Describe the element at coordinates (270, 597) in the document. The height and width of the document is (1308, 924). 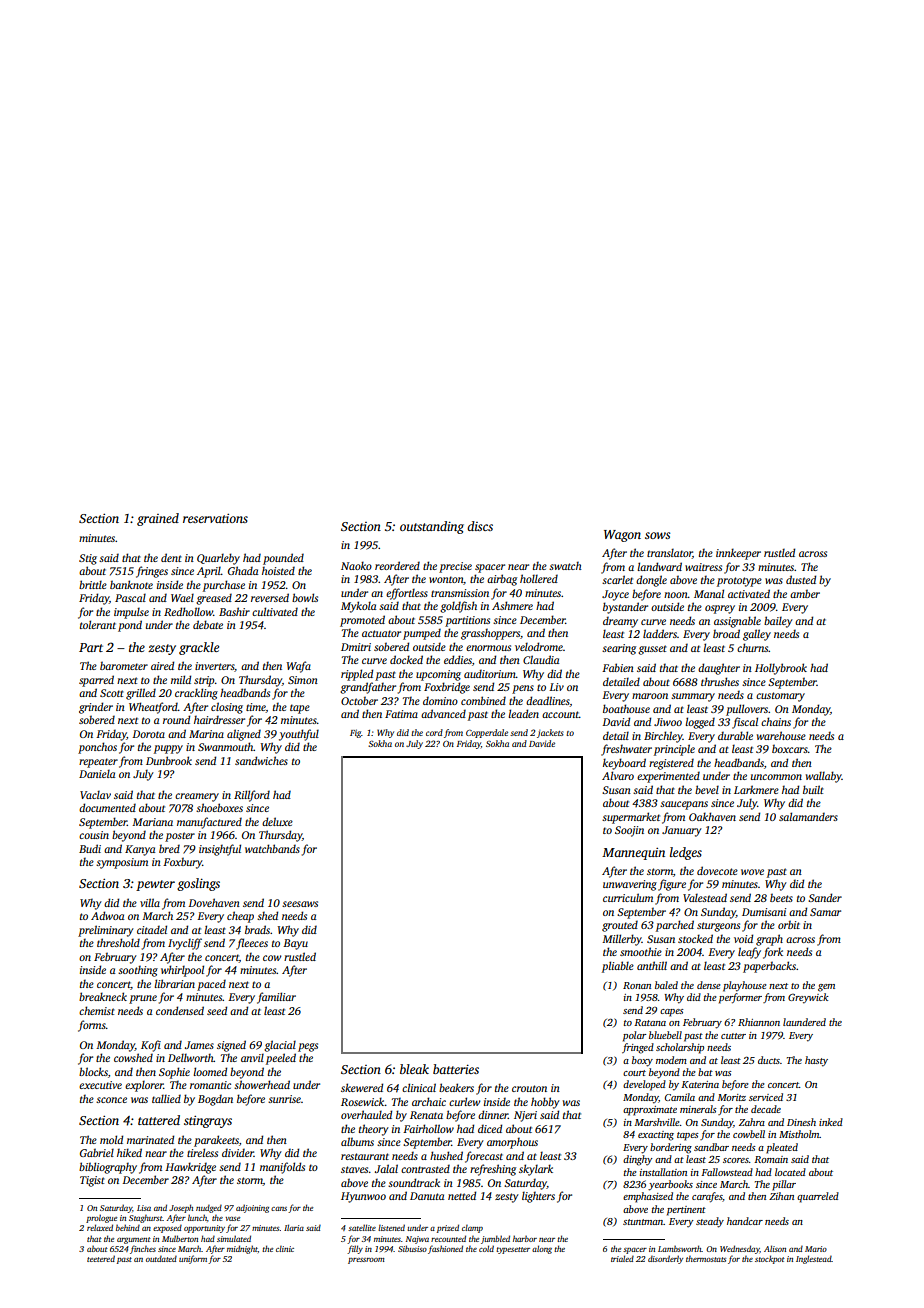
I see `reversed` at that location.
